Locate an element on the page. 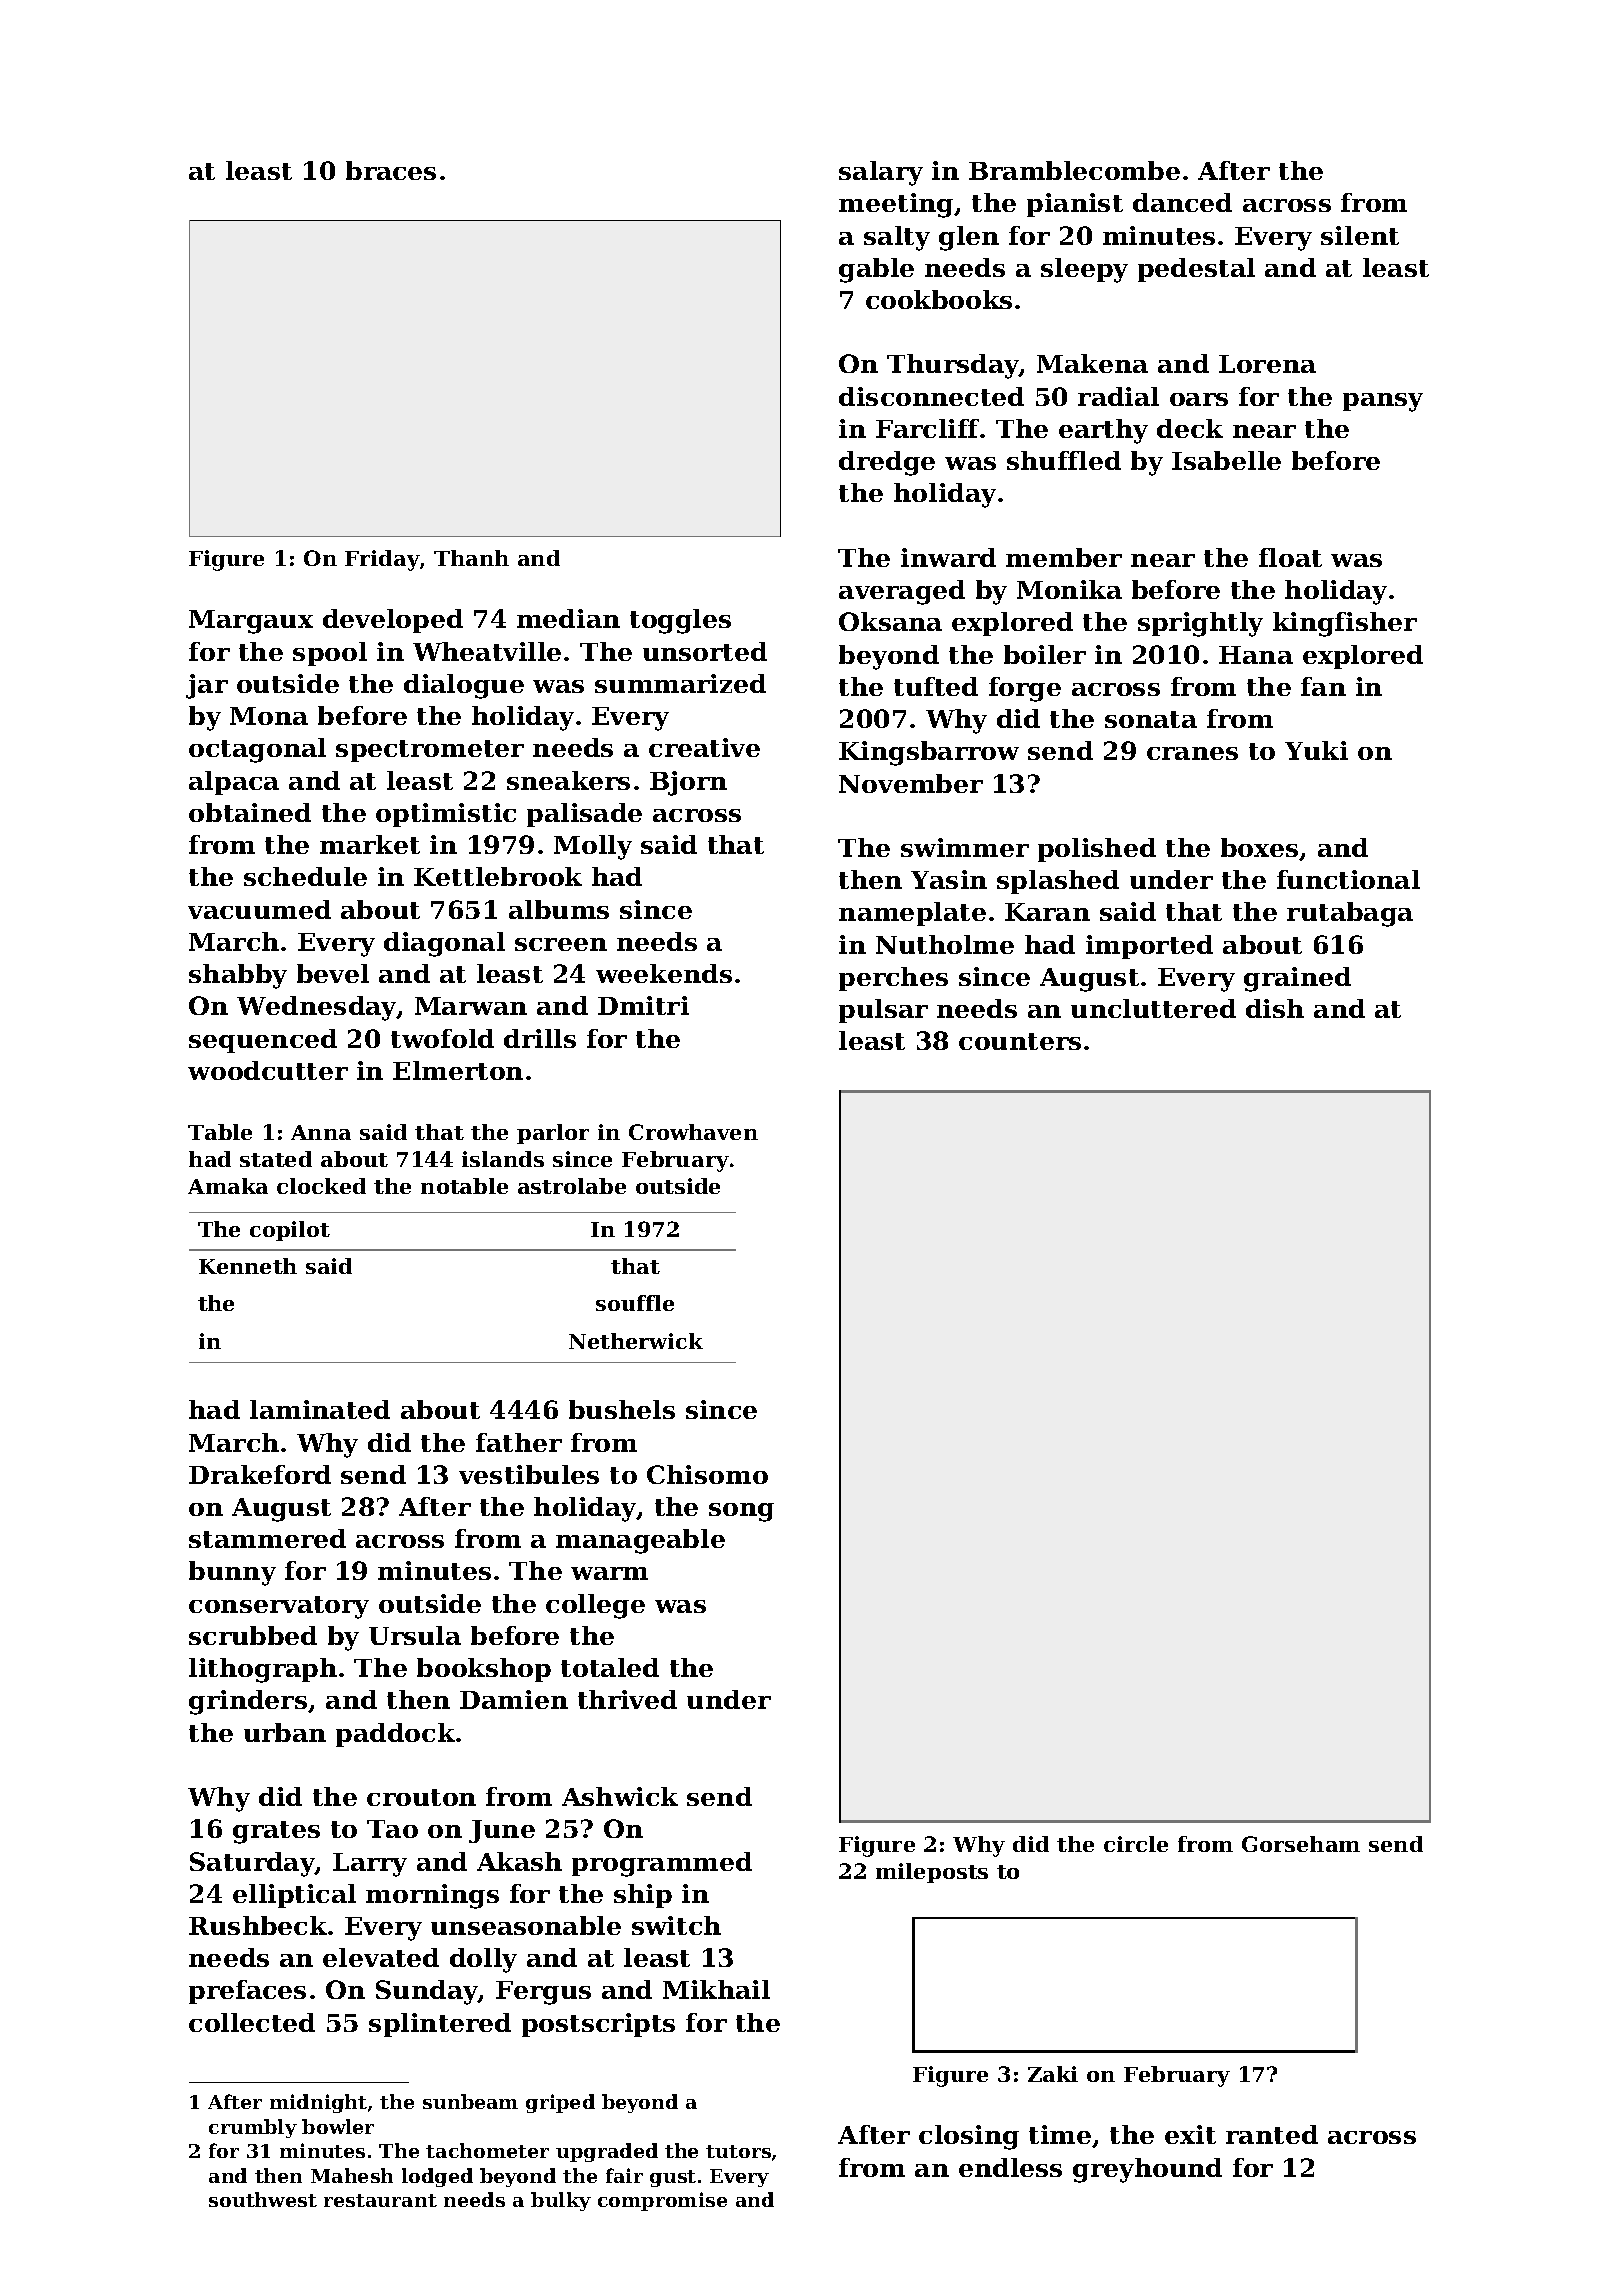 This document has height=2292, width=1620. Friday is located at coordinates (382, 560).
